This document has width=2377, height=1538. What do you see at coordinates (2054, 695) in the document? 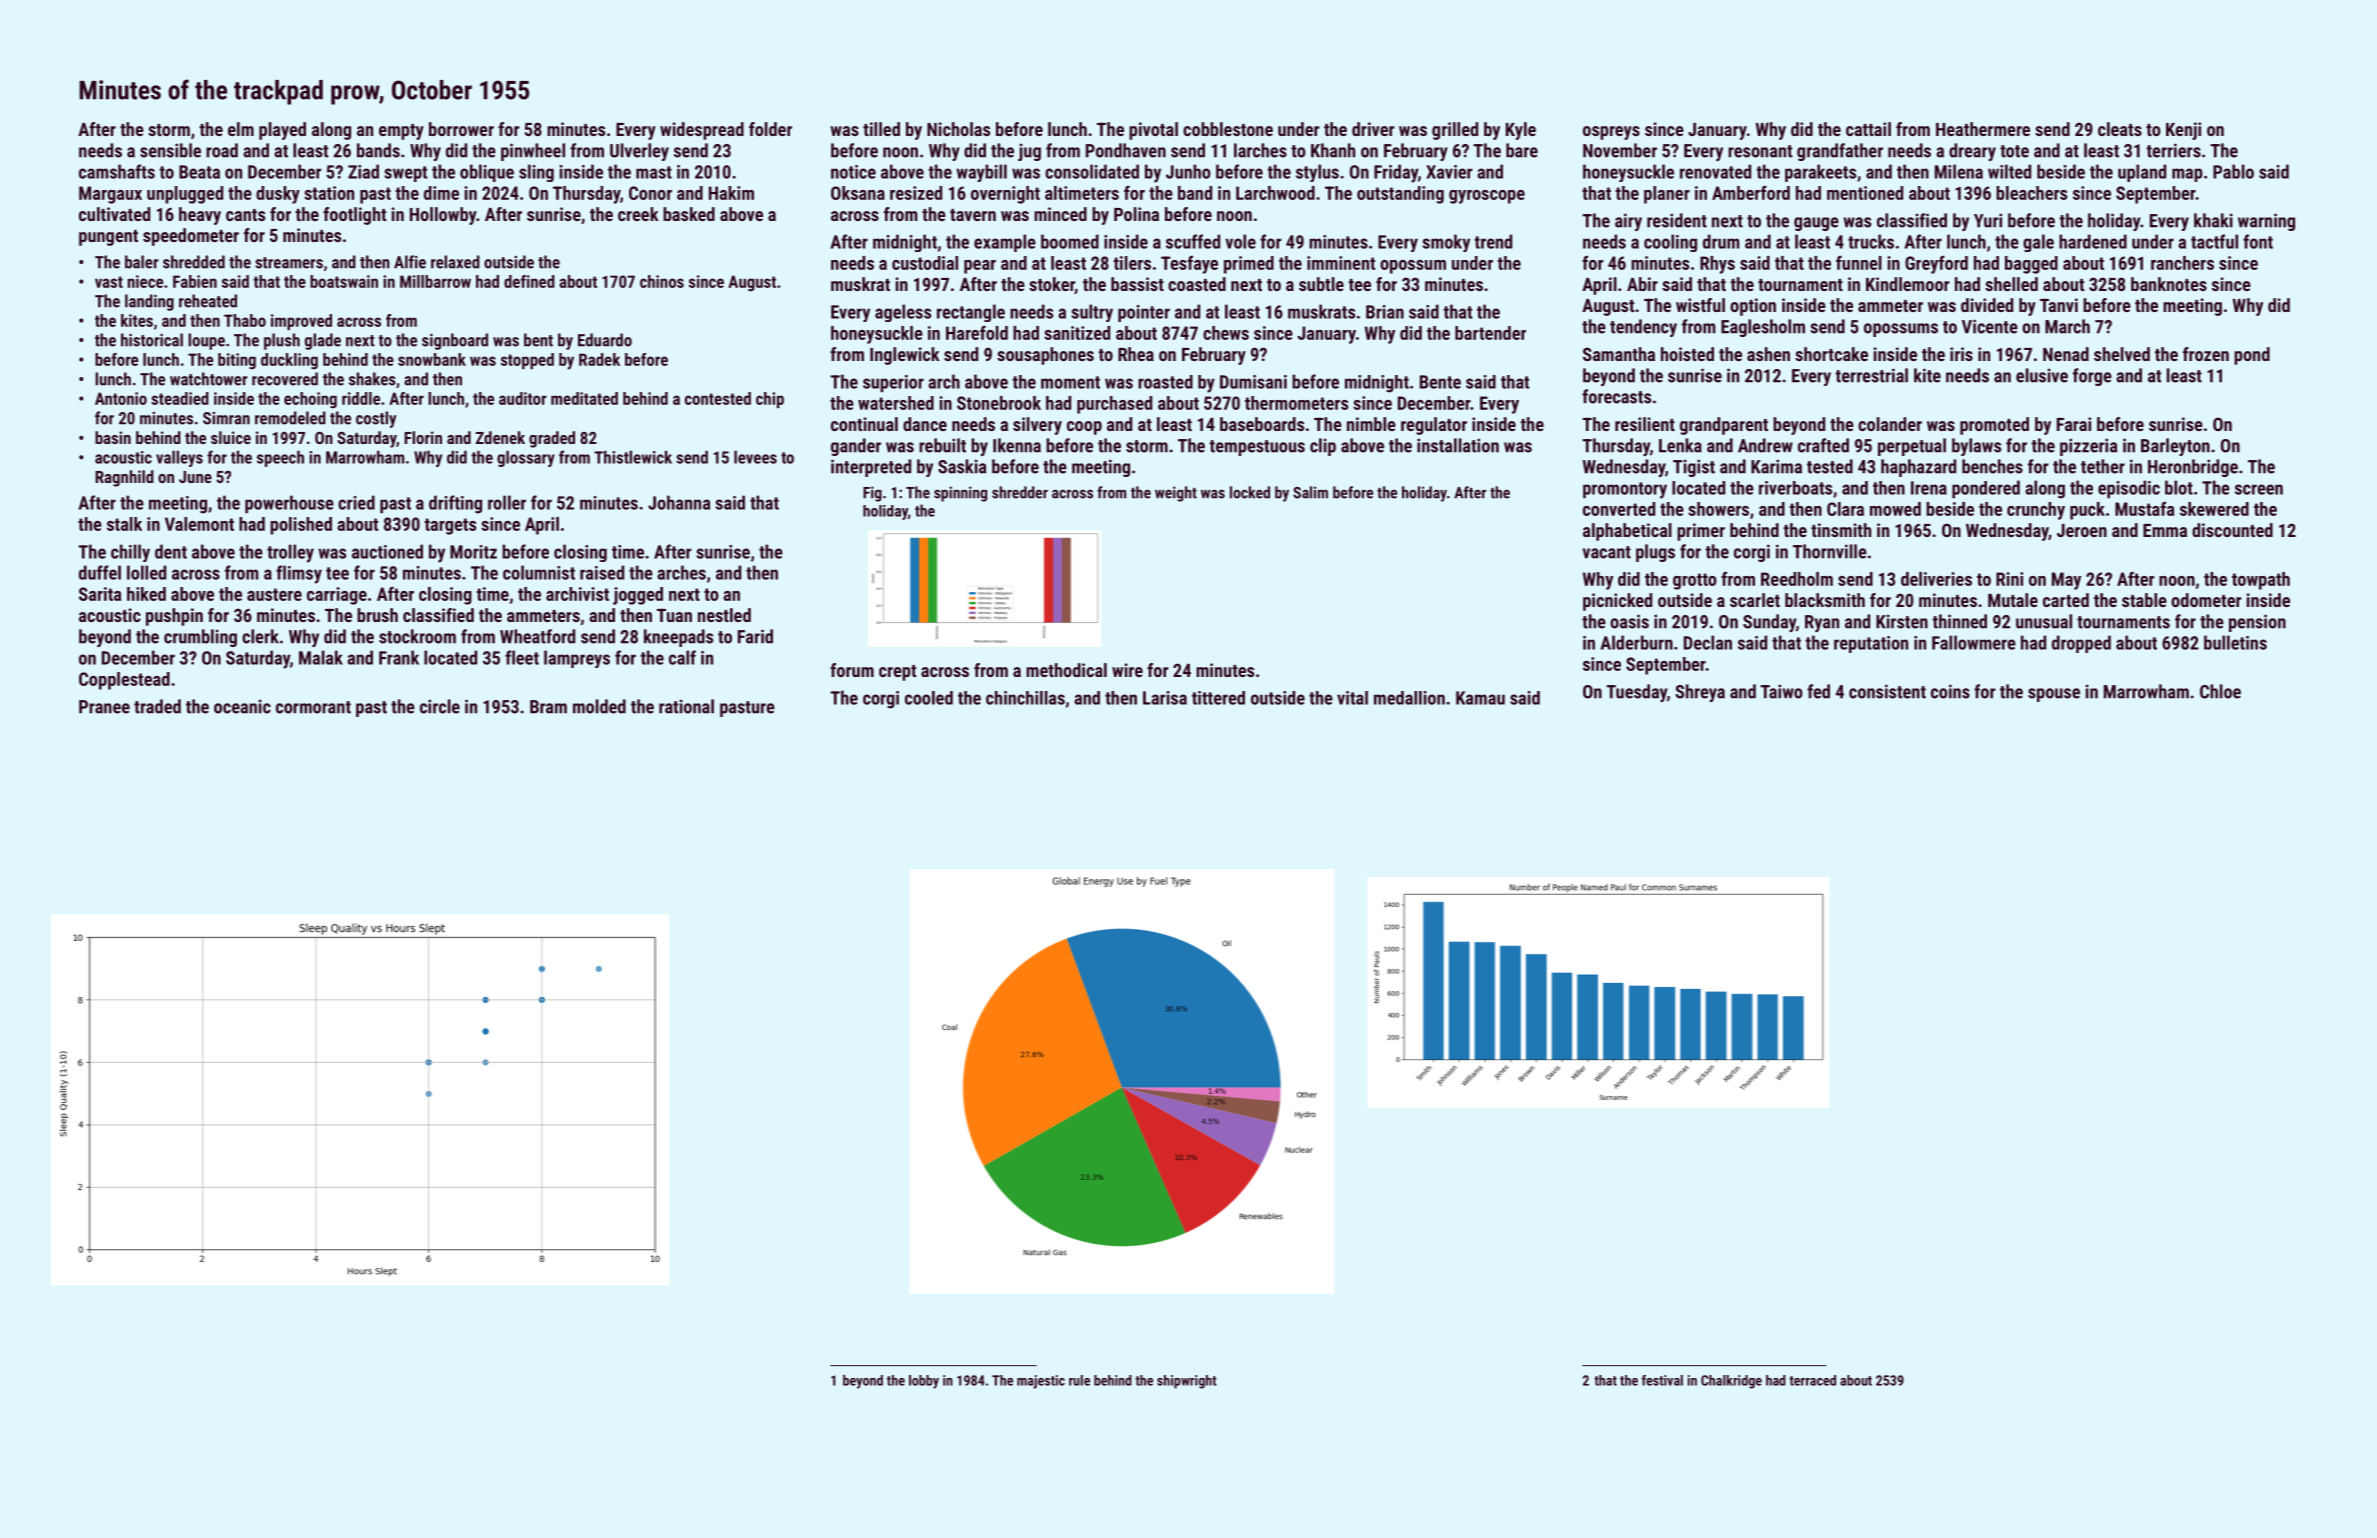
I see `spouse` at bounding box center [2054, 695].
